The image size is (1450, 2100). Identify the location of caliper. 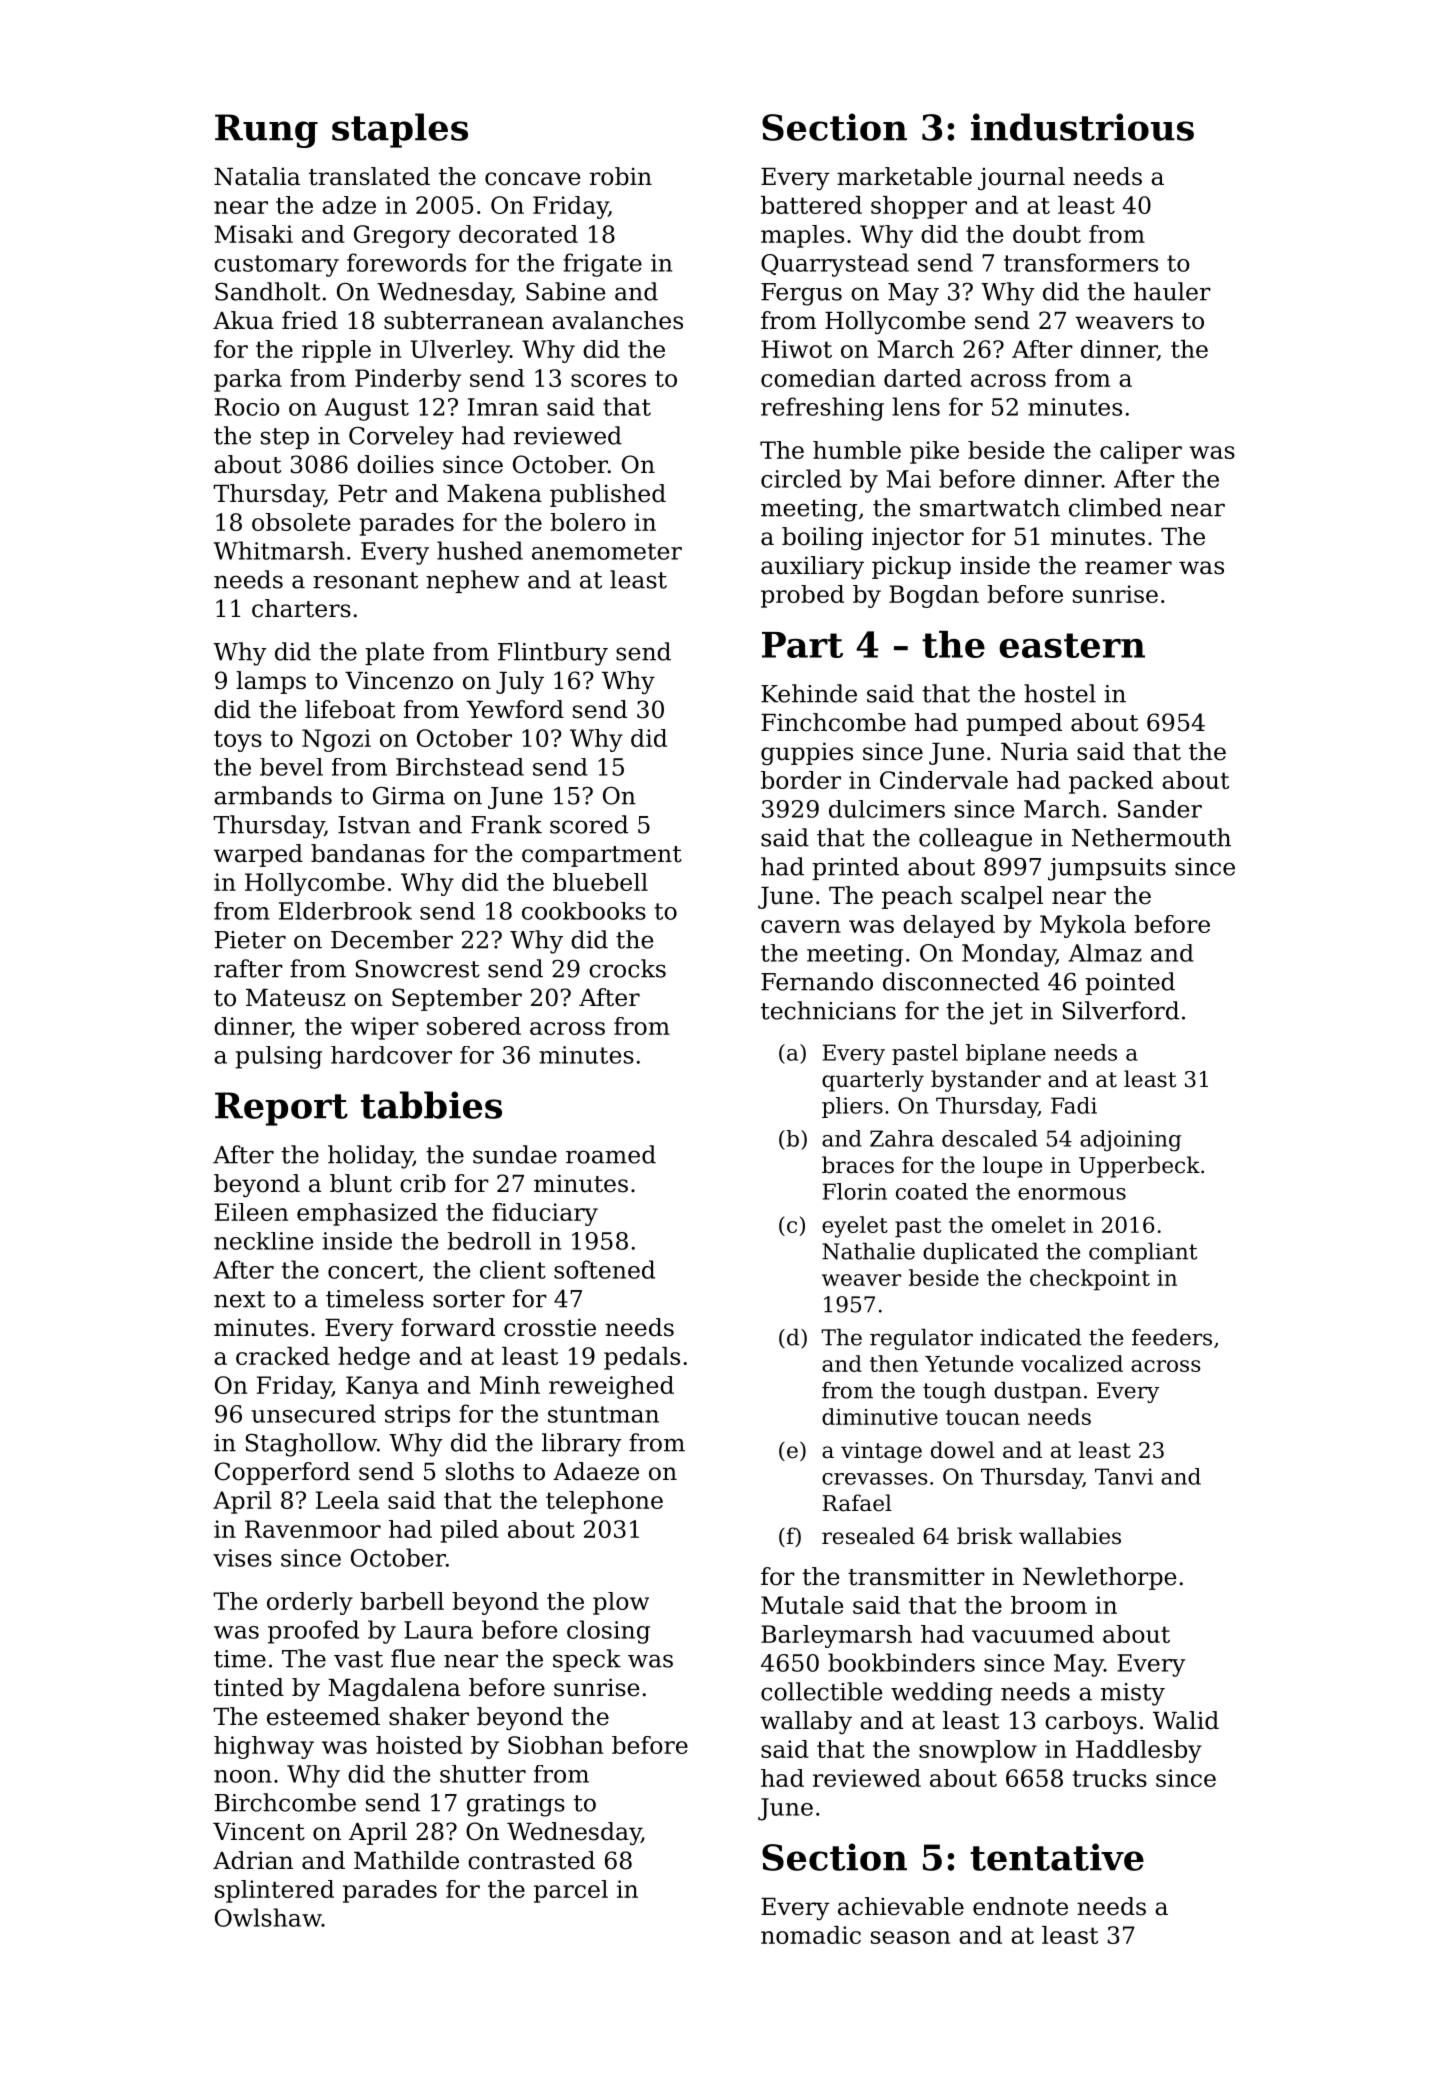
(1141, 452).
